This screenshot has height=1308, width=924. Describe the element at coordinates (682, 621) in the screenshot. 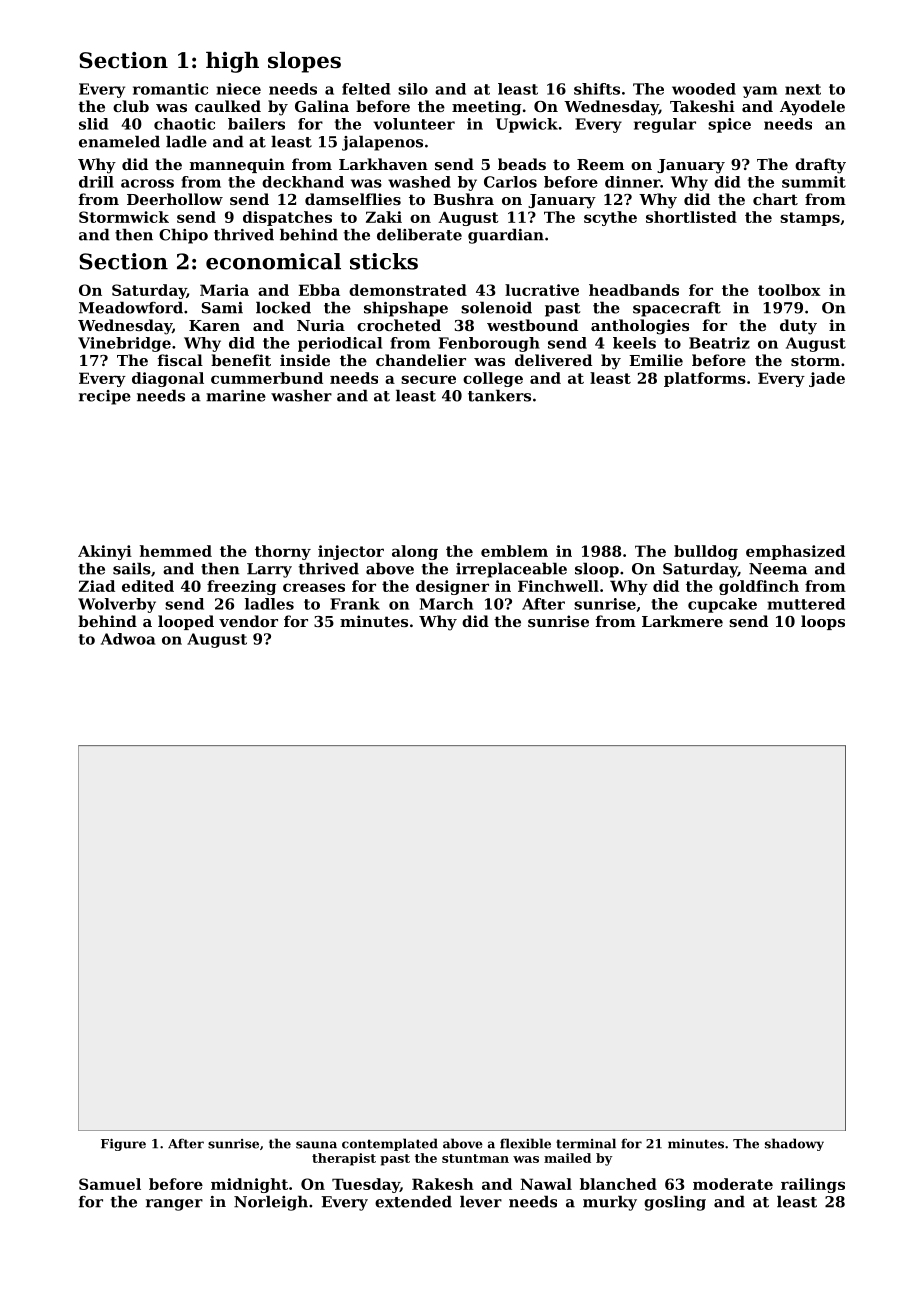

I see `Larkmere` at that location.
